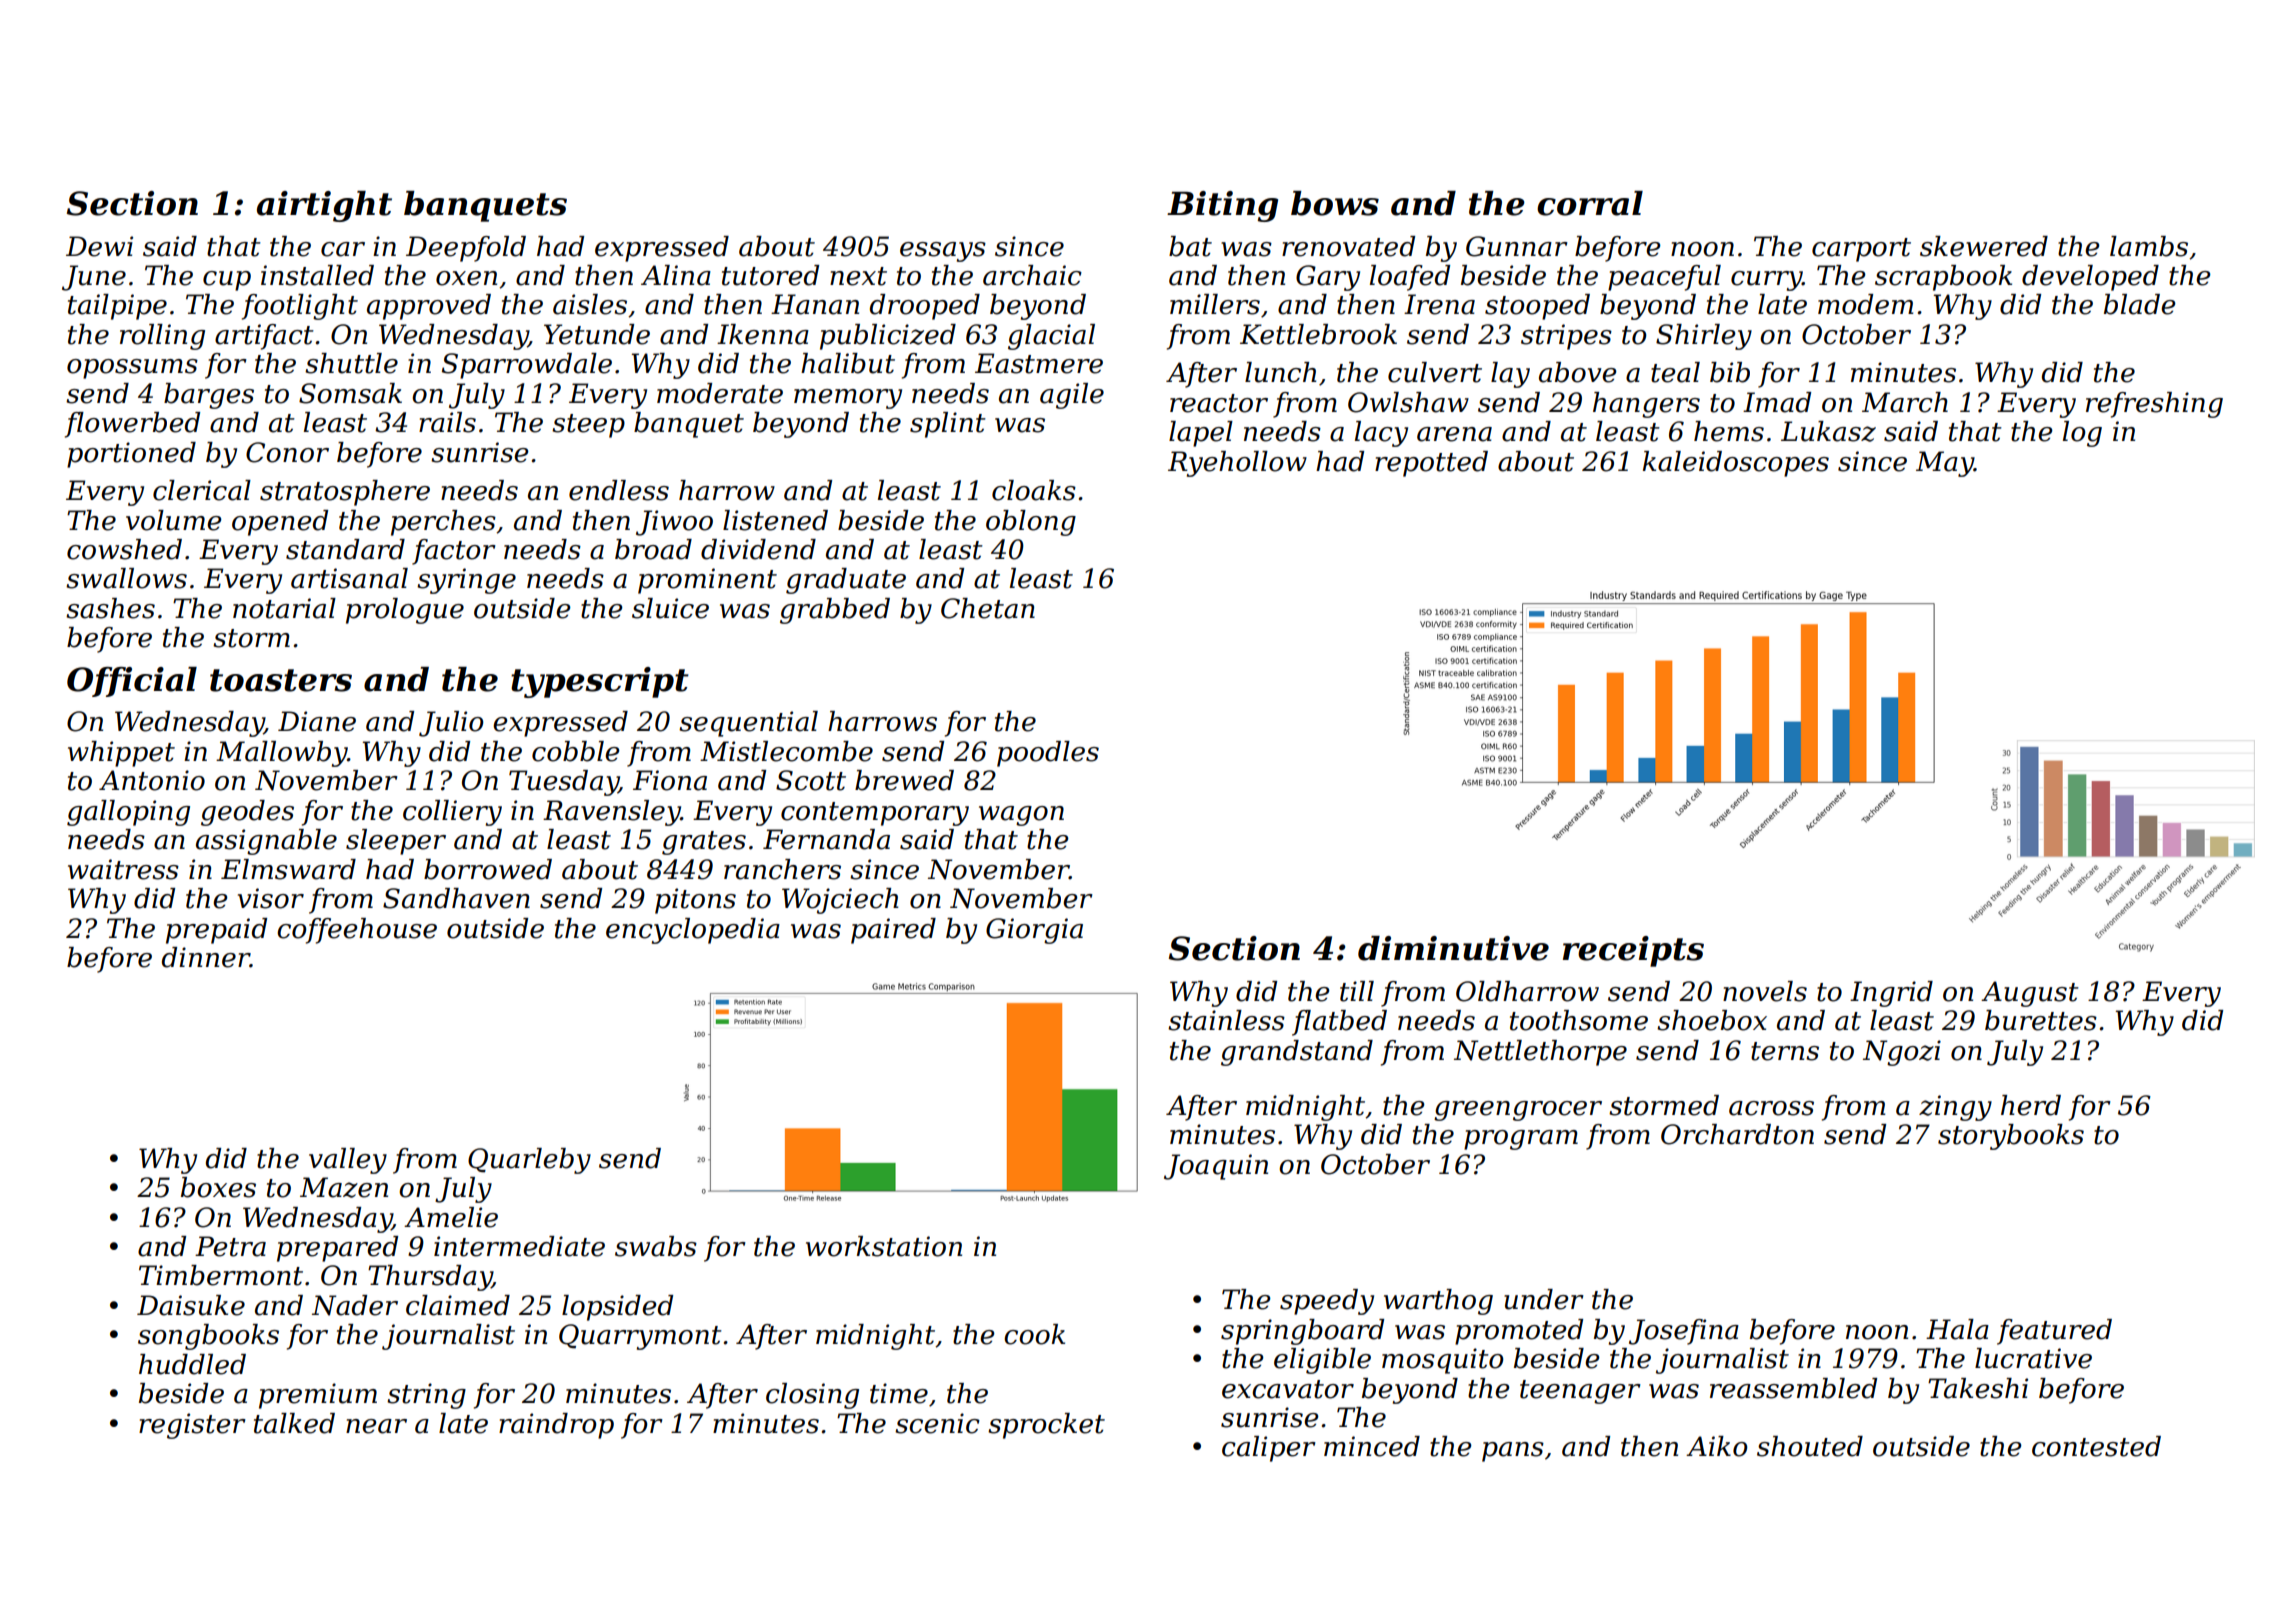 Image resolution: width=2292 pixels, height=1620 pixels. Describe the element at coordinates (1633, 951) in the screenshot. I see `receipts` at that location.
